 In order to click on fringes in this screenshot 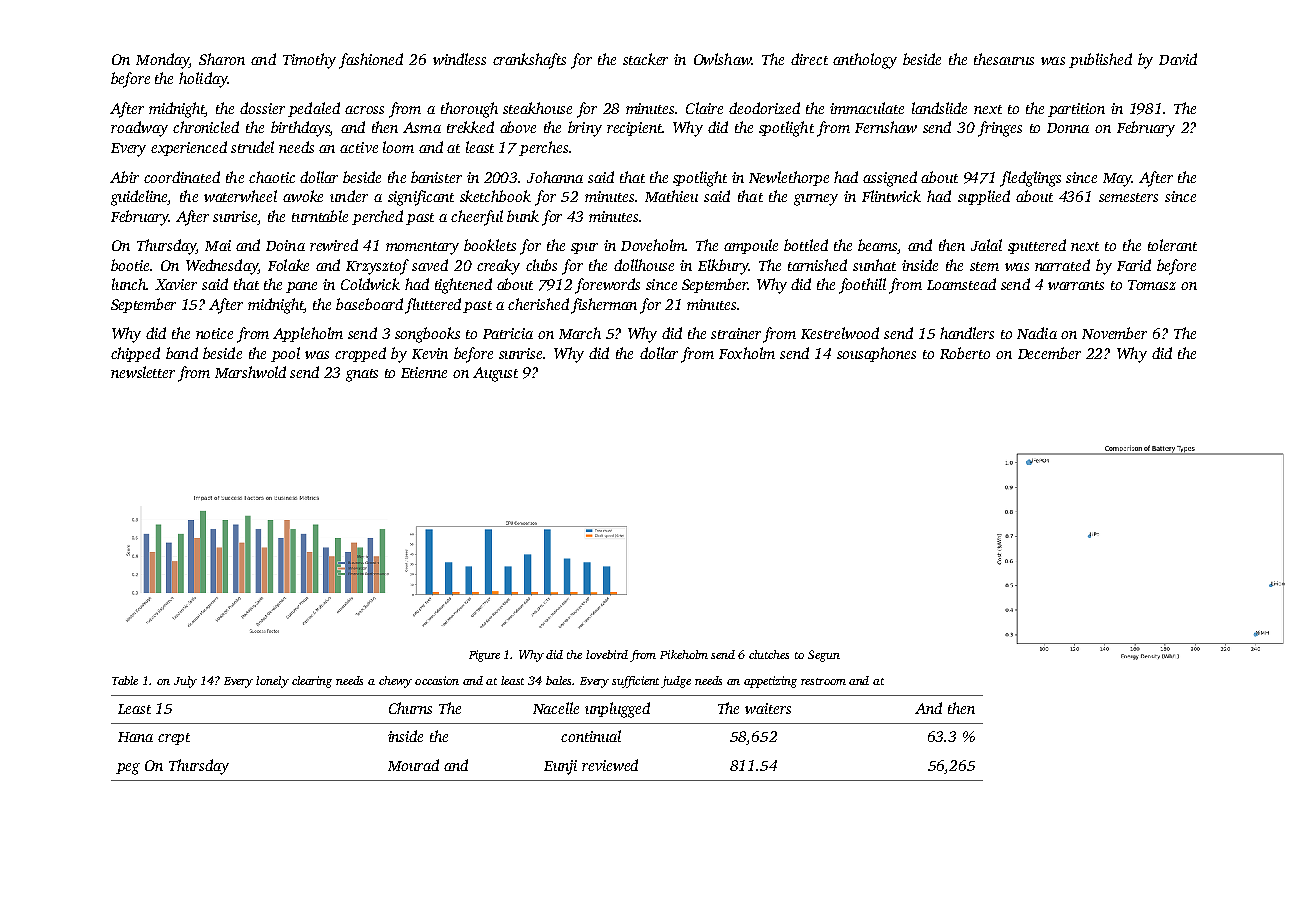, I will do `click(1000, 129)`.
